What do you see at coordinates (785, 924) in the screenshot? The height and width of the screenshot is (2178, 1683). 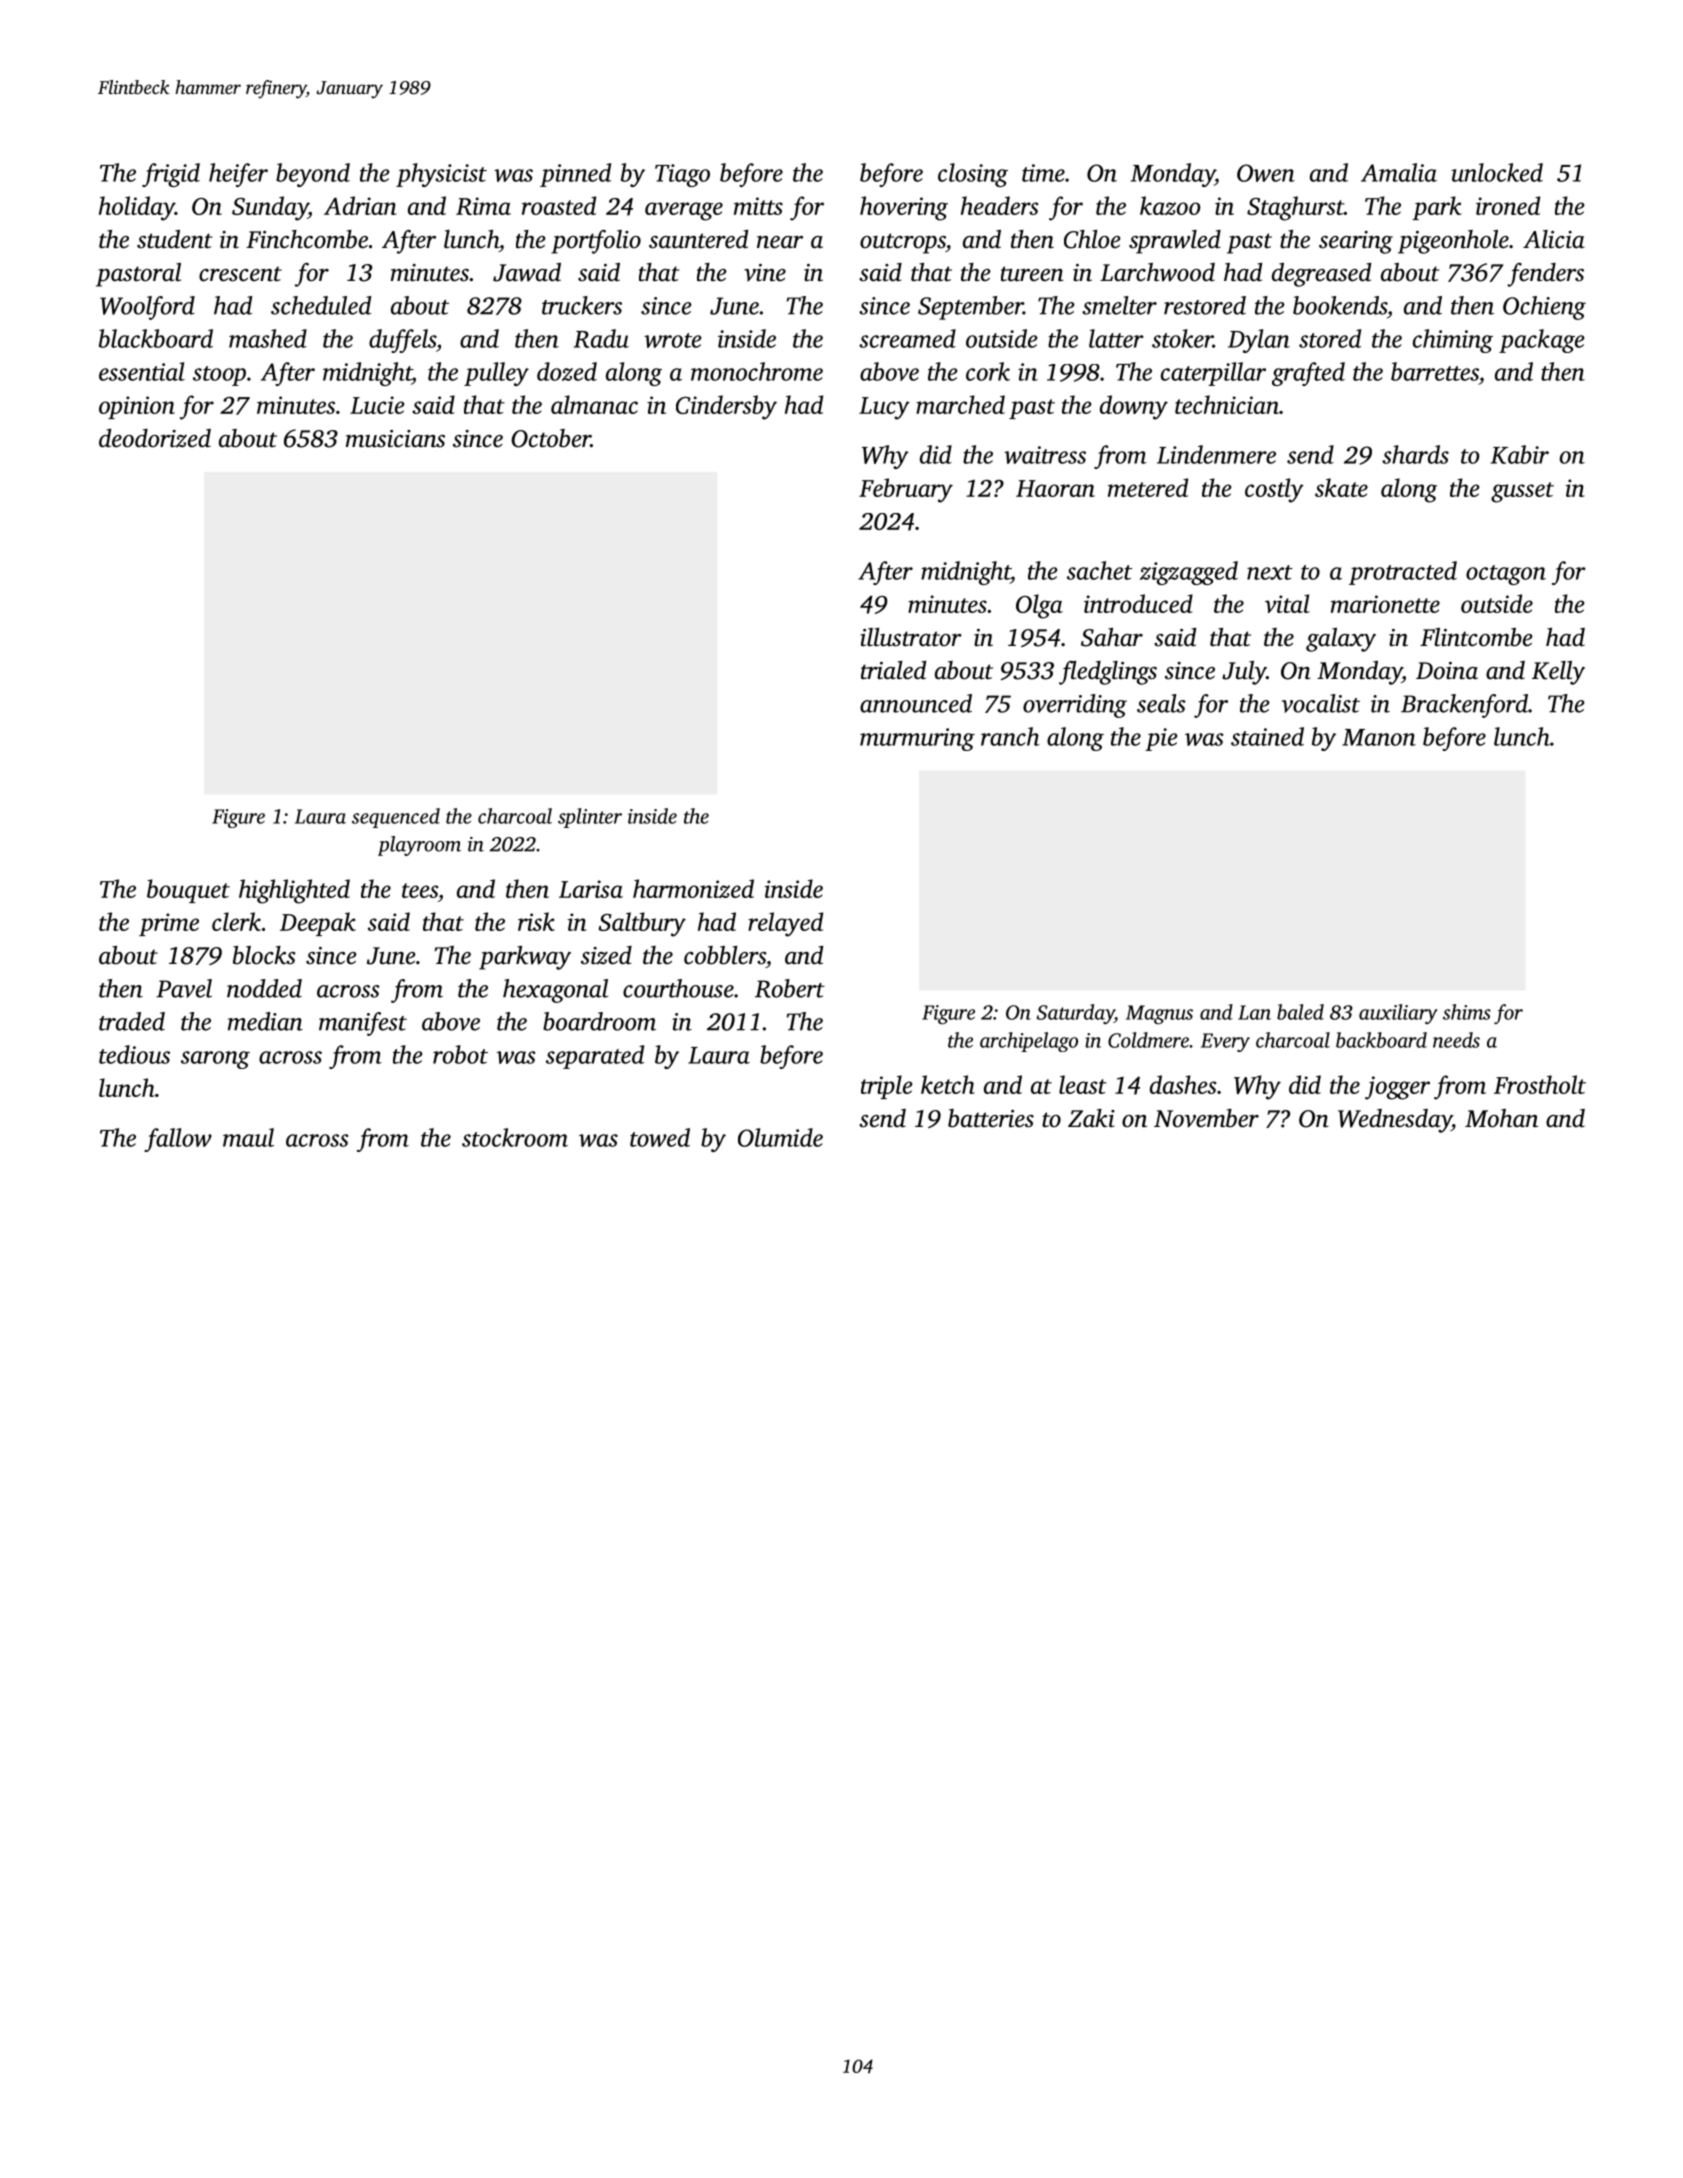 I see `relayed` at bounding box center [785, 924].
